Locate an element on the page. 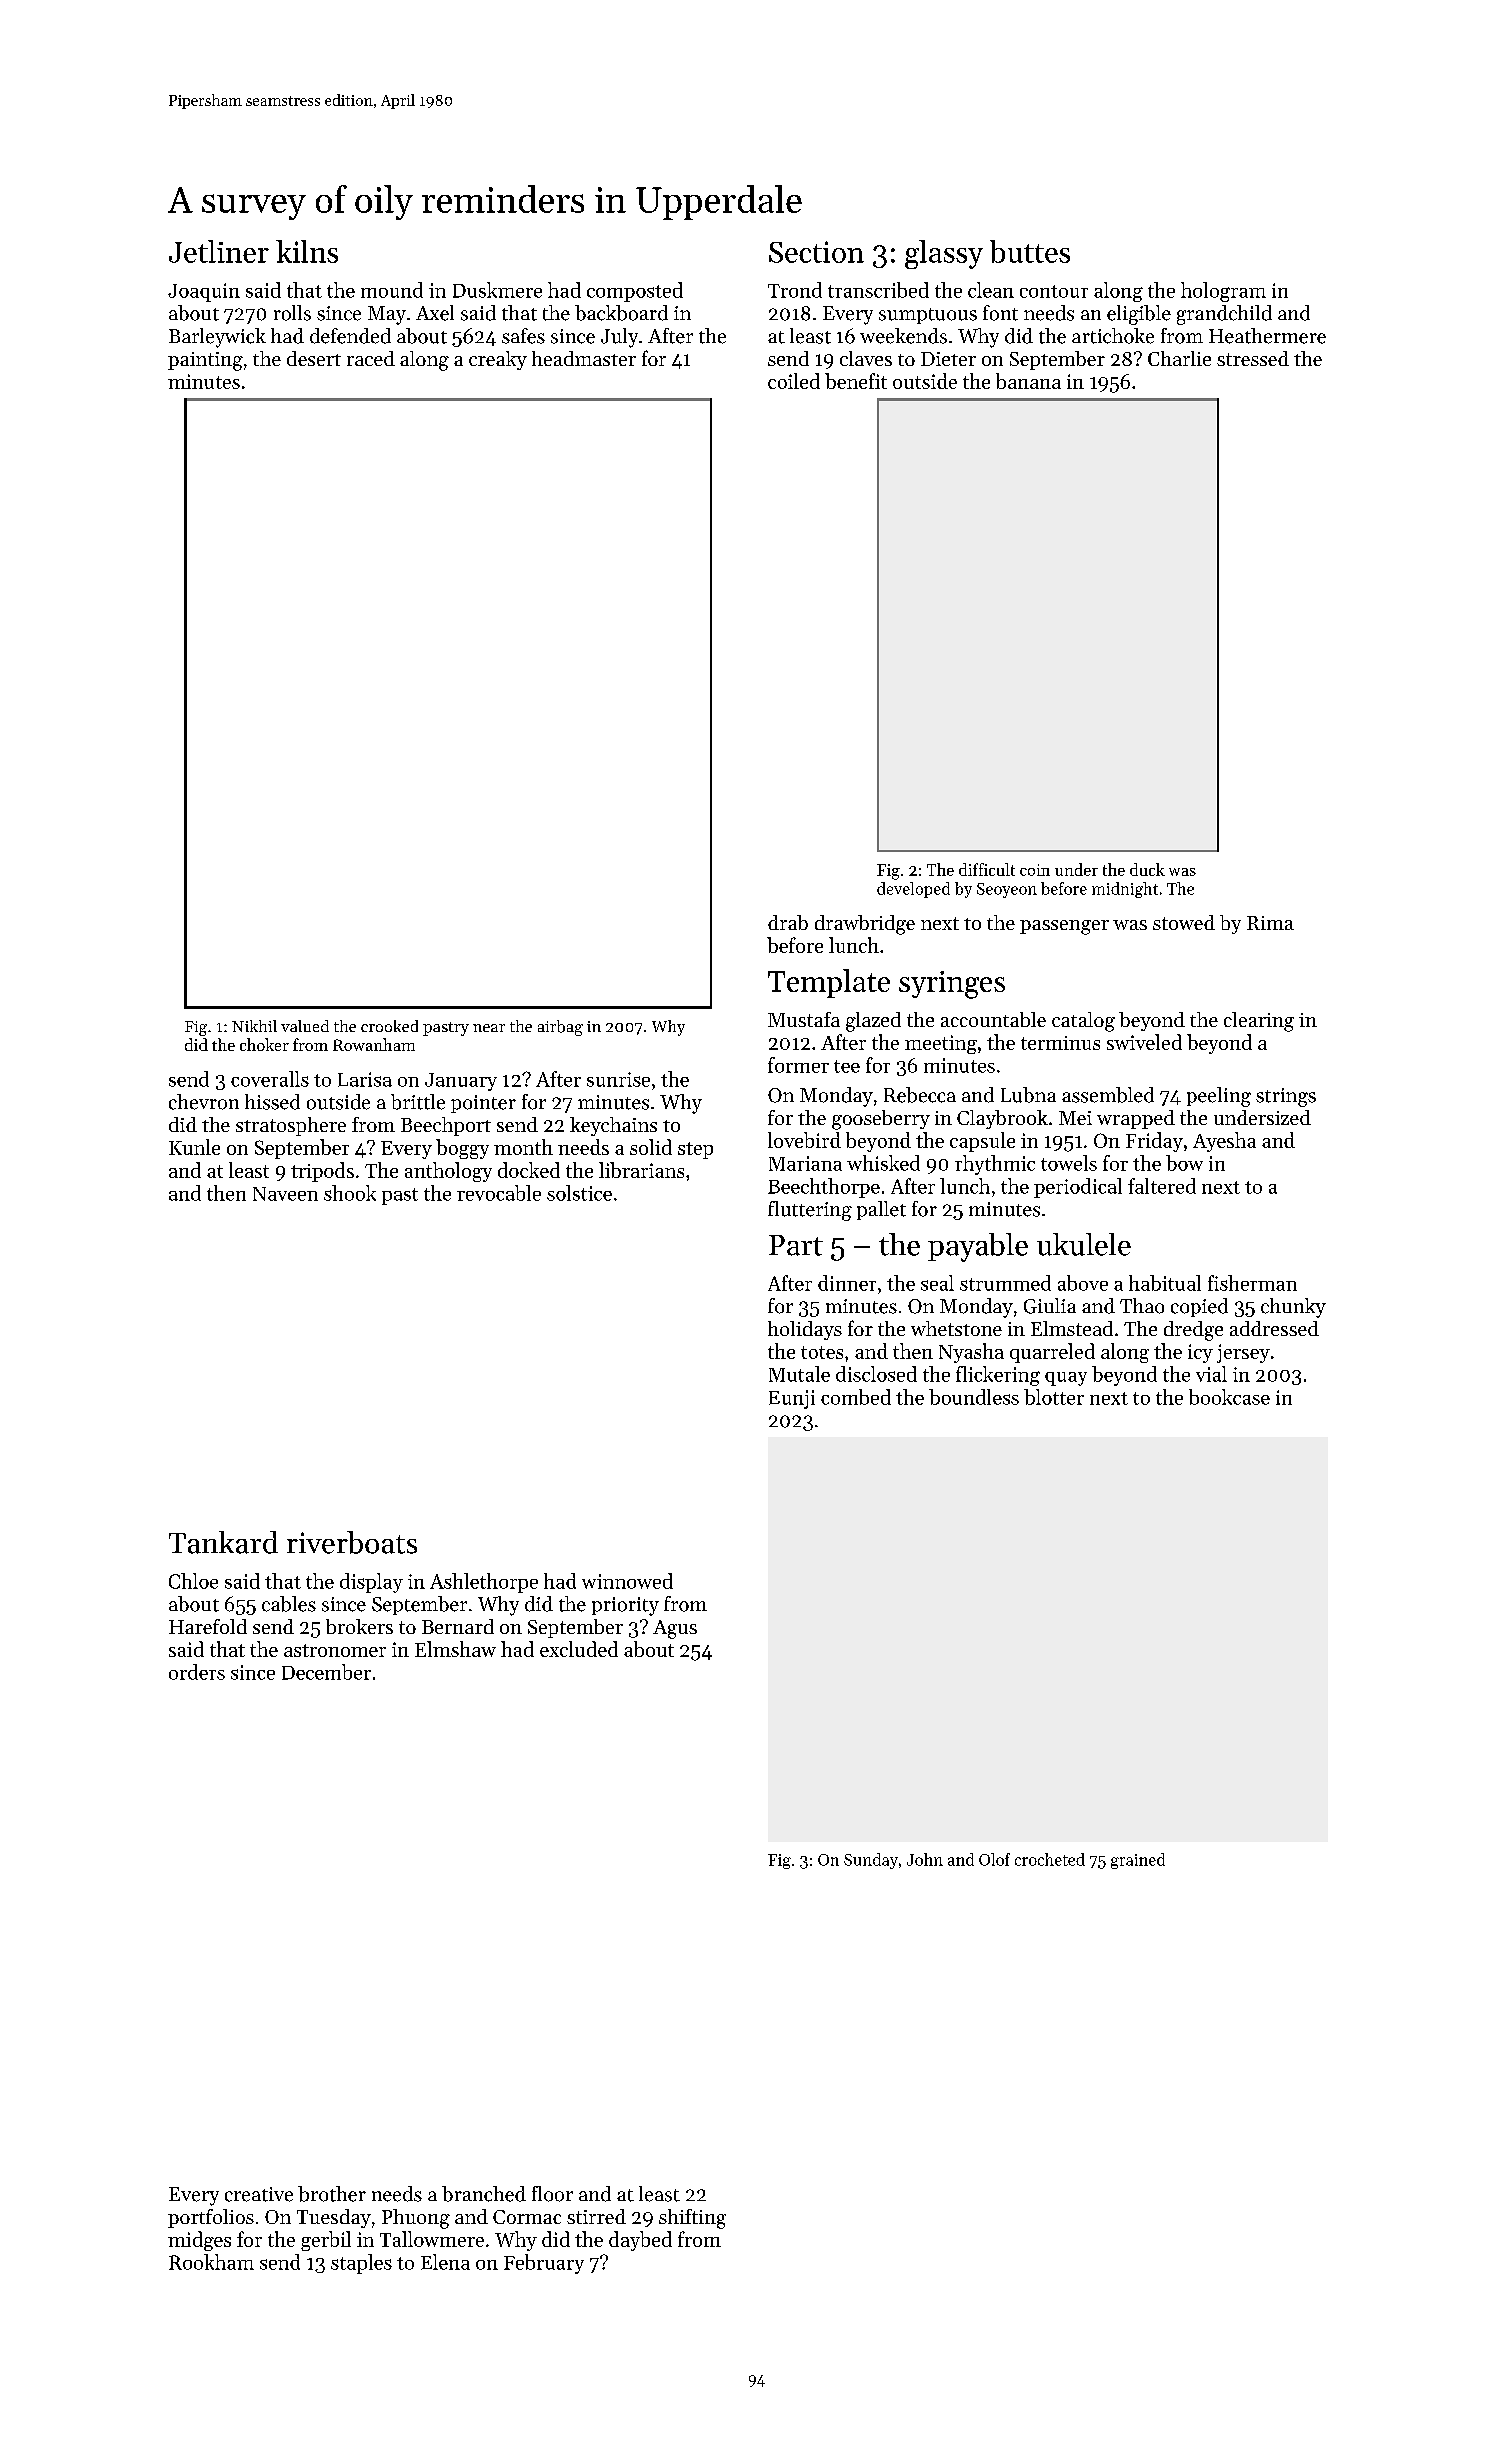 Image resolution: width=1496 pixels, height=2464 pixels. raced is located at coordinates (371, 358).
